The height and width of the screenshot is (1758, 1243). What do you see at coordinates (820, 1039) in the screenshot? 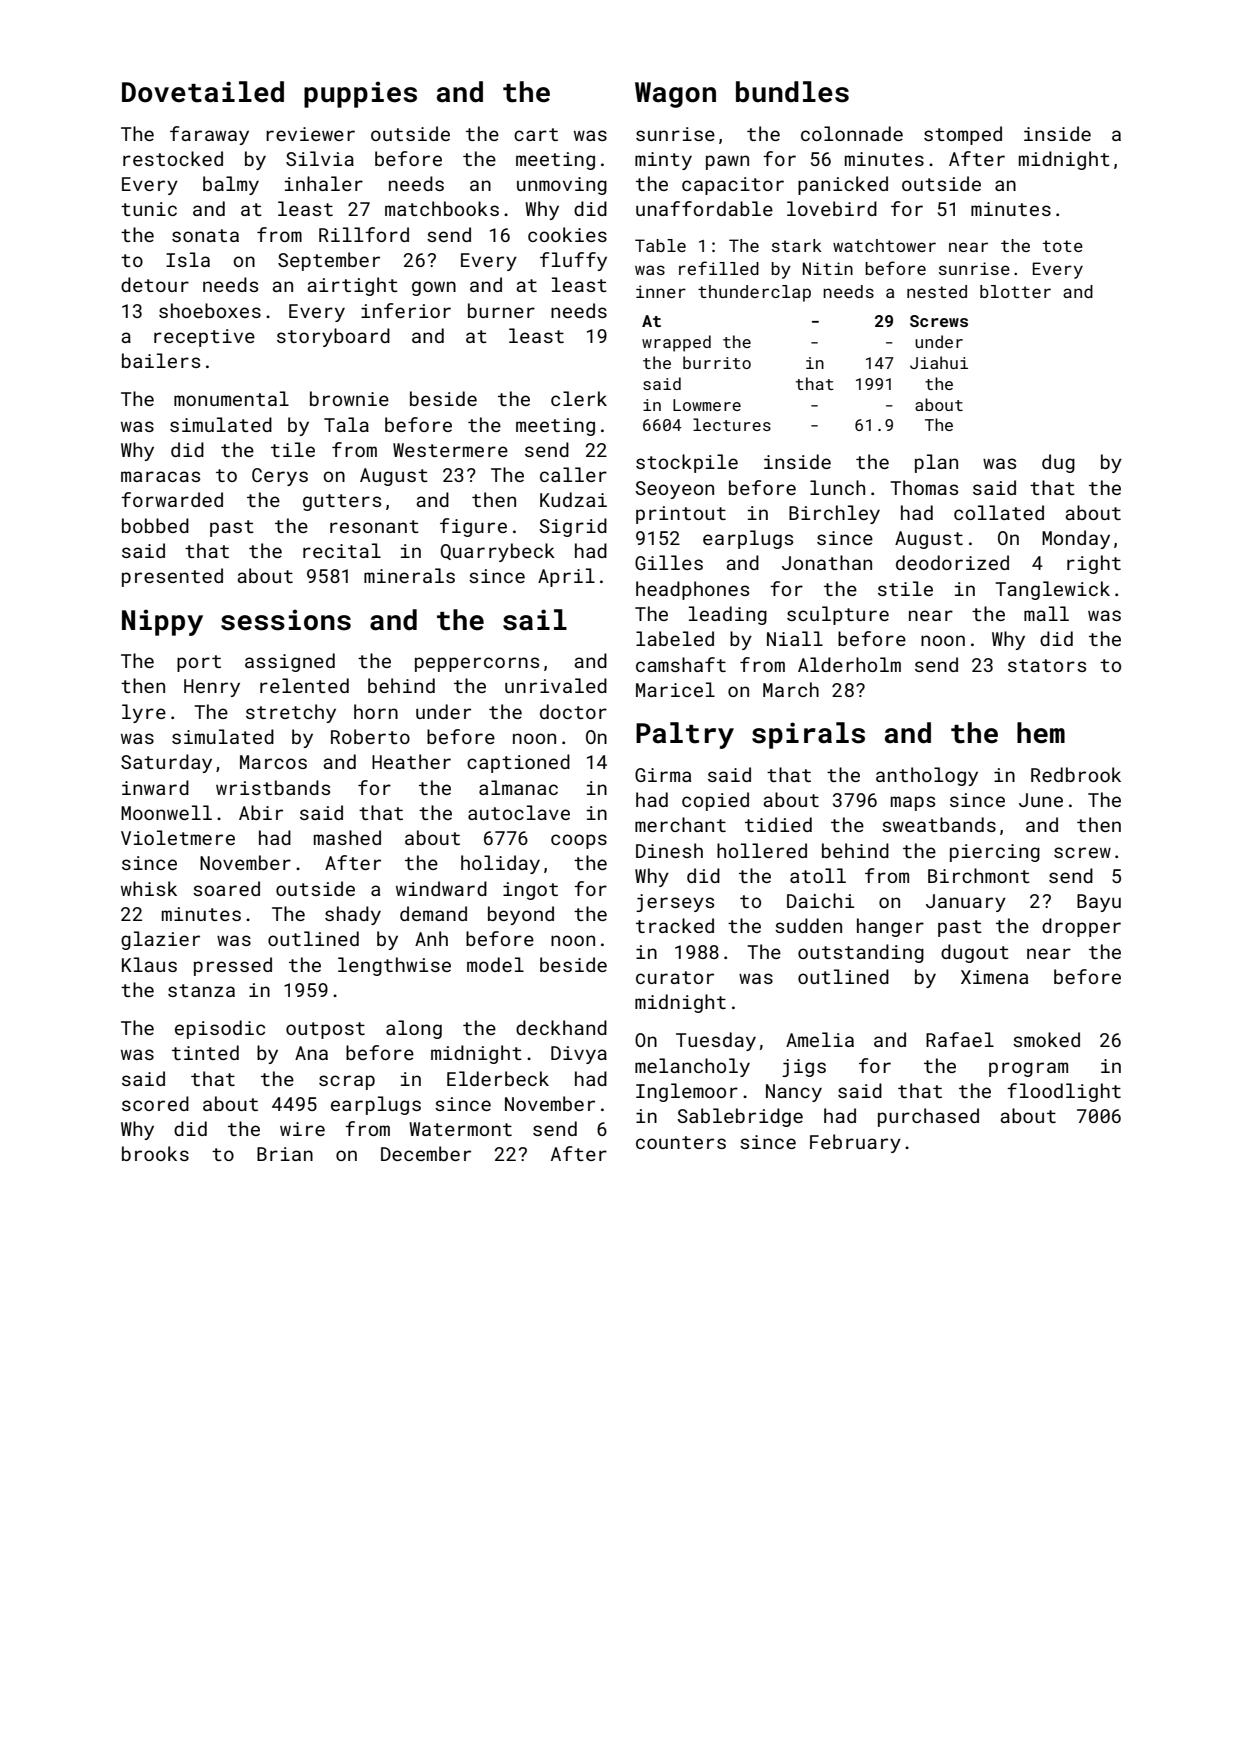
I see `Amelia` at bounding box center [820, 1039].
